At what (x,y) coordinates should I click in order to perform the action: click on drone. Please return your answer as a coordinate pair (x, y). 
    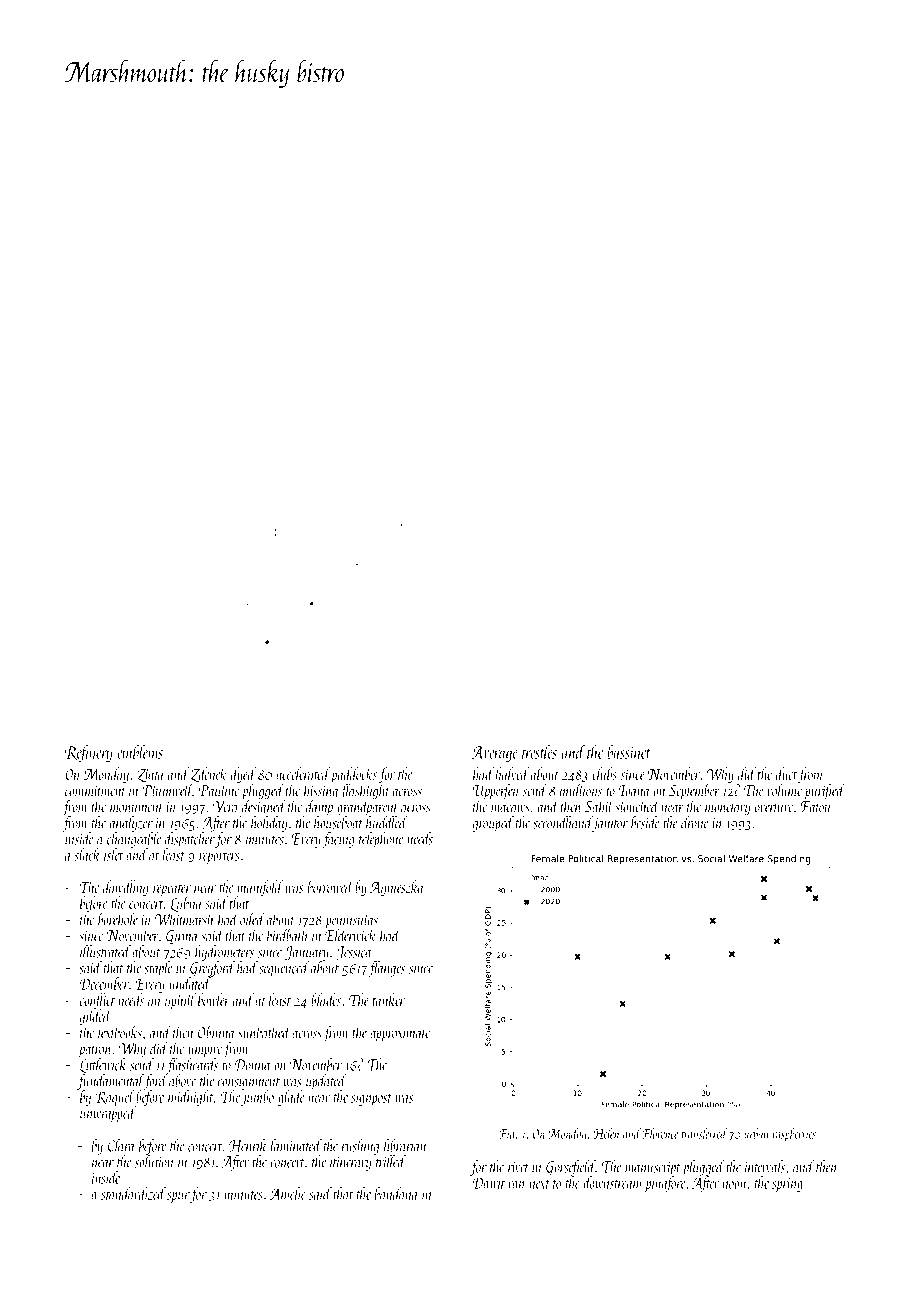
    Looking at the image, I should click on (695, 822).
